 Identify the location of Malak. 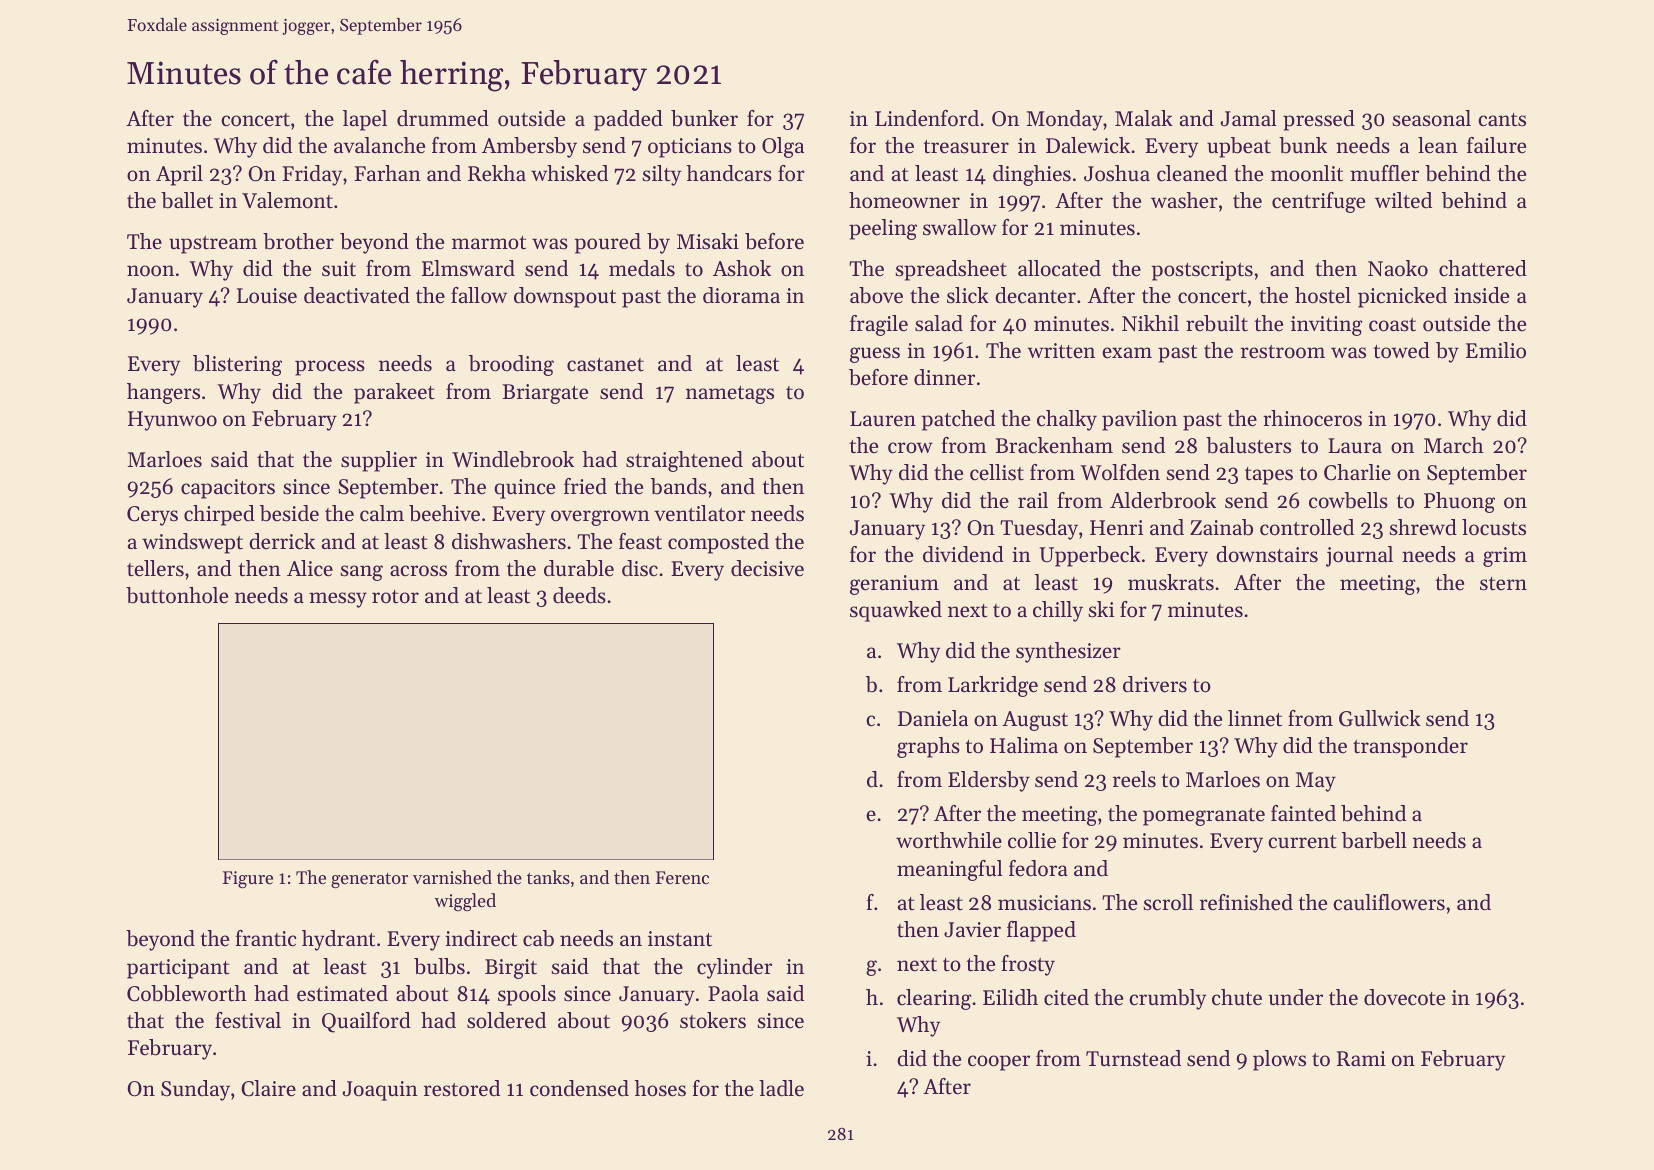
(1144, 118).
